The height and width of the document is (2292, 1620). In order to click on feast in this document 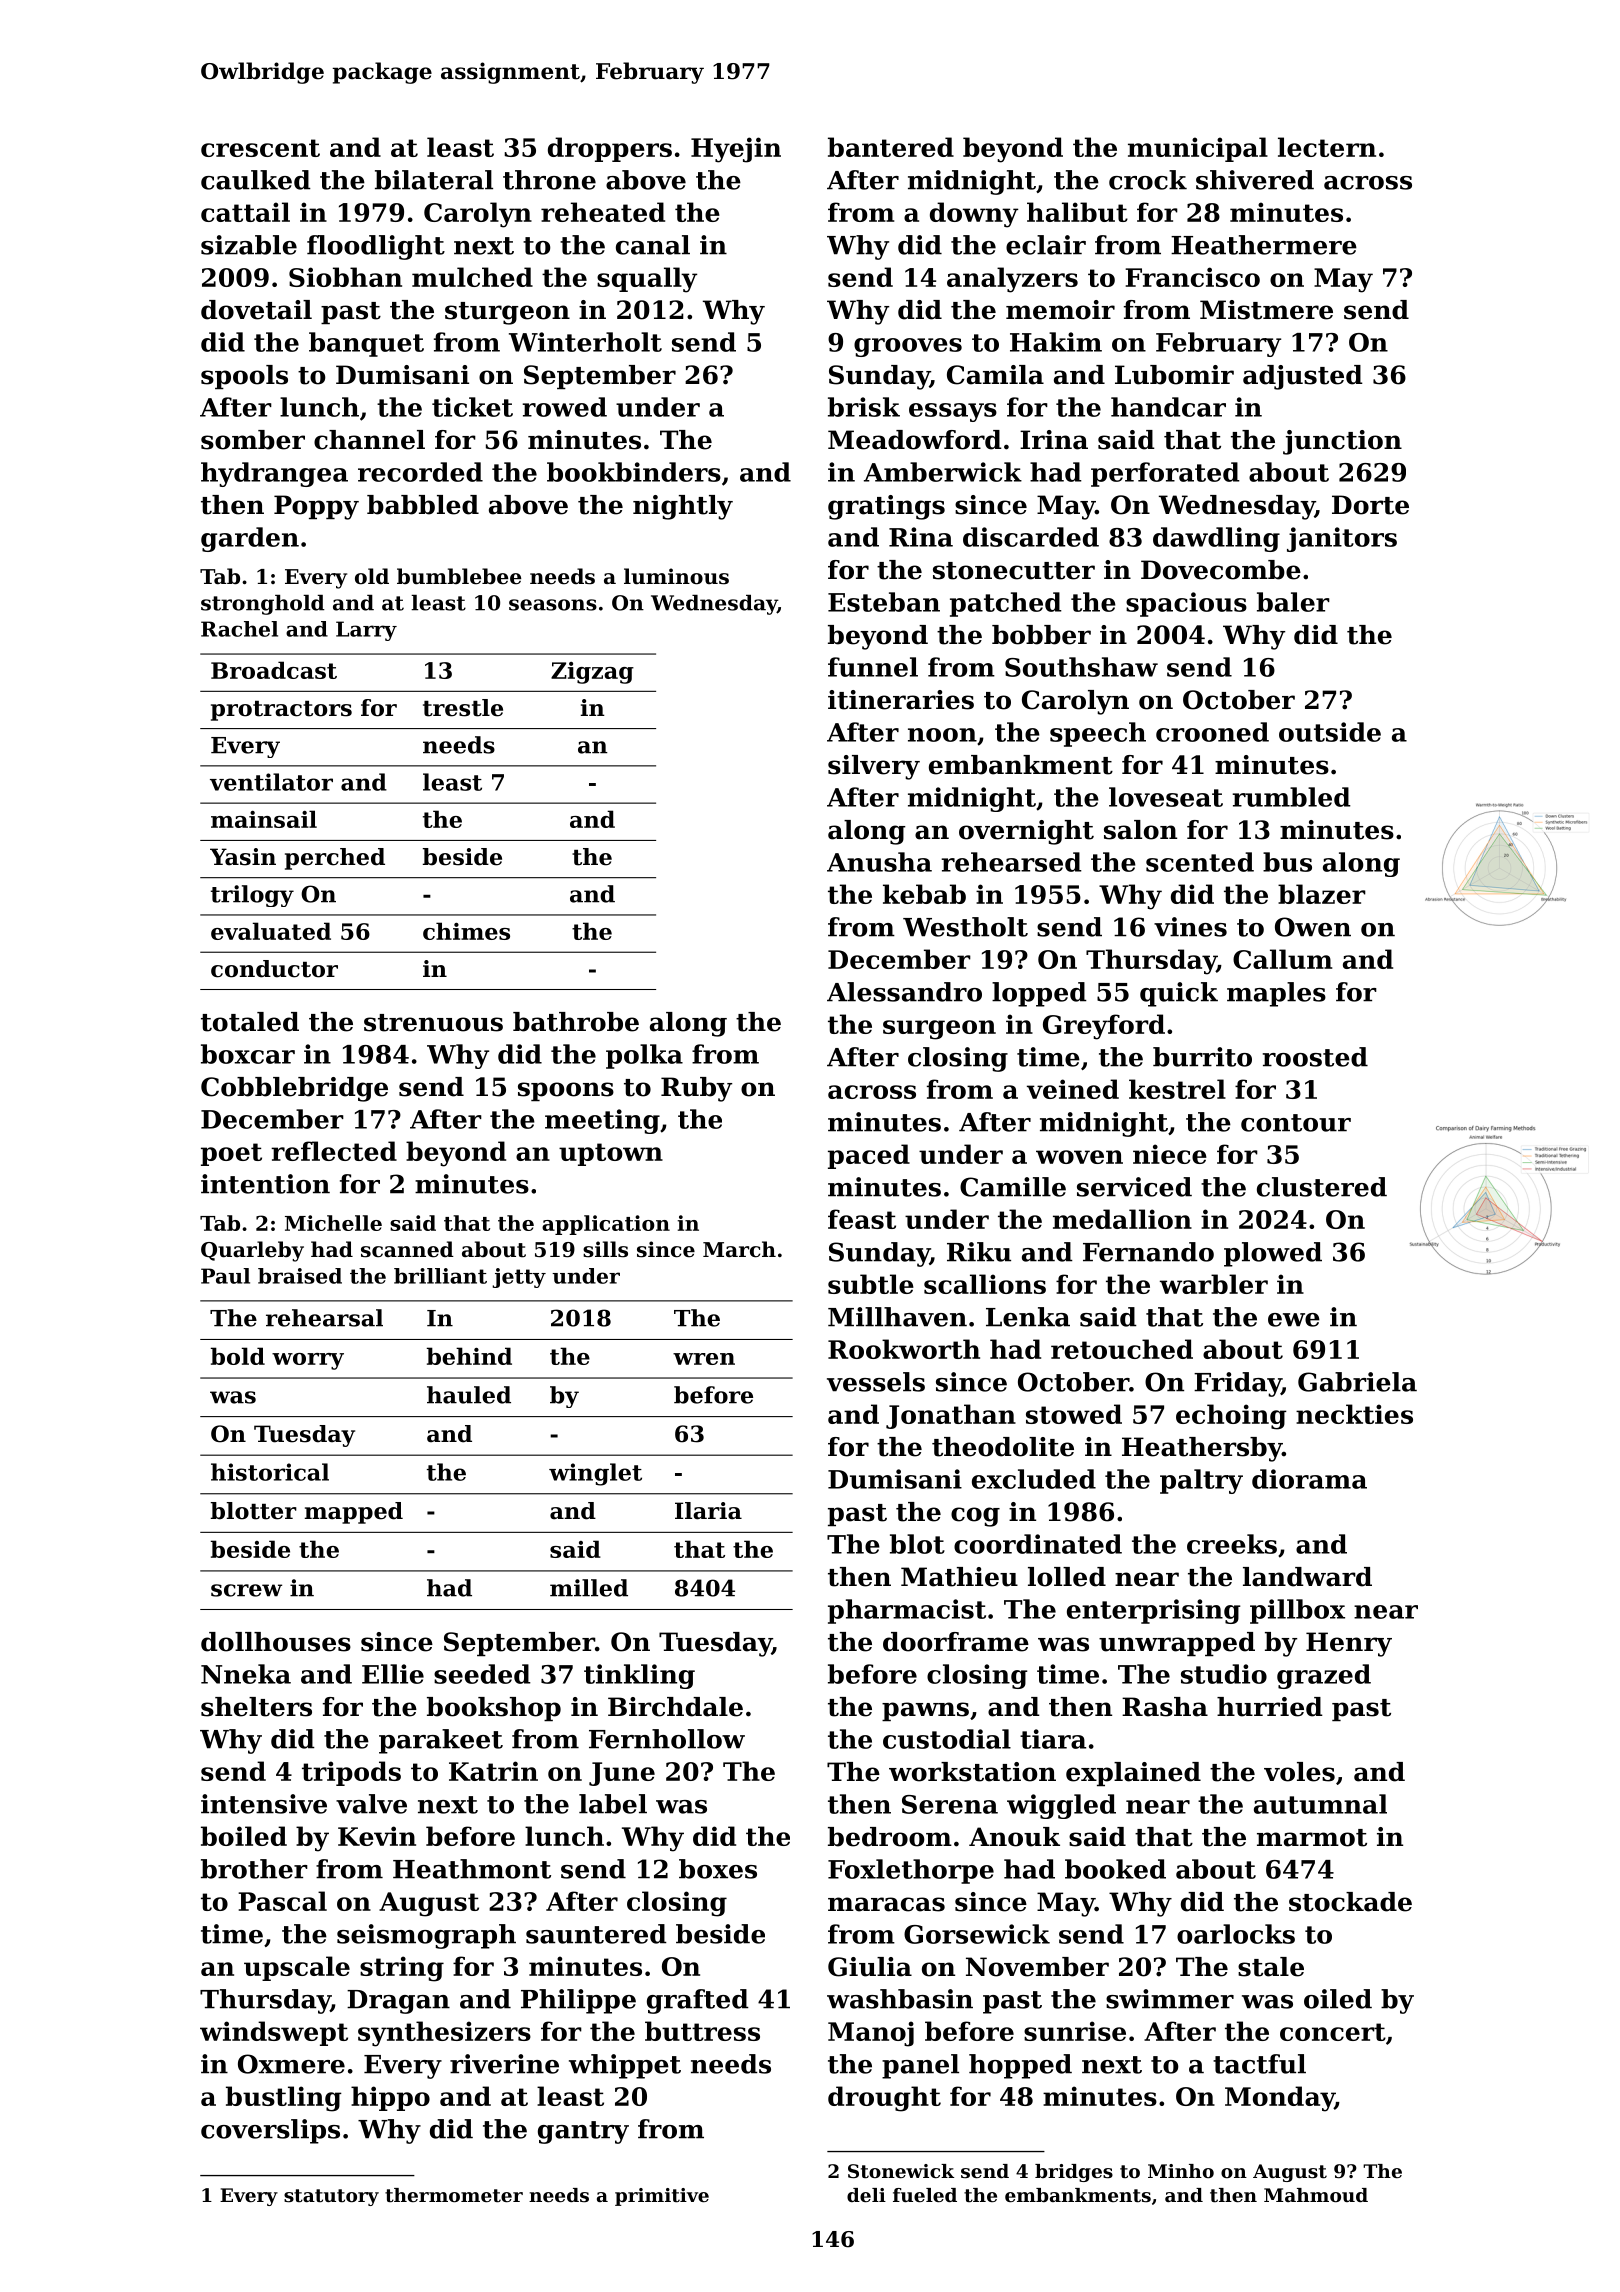, I will do `click(862, 1219)`.
